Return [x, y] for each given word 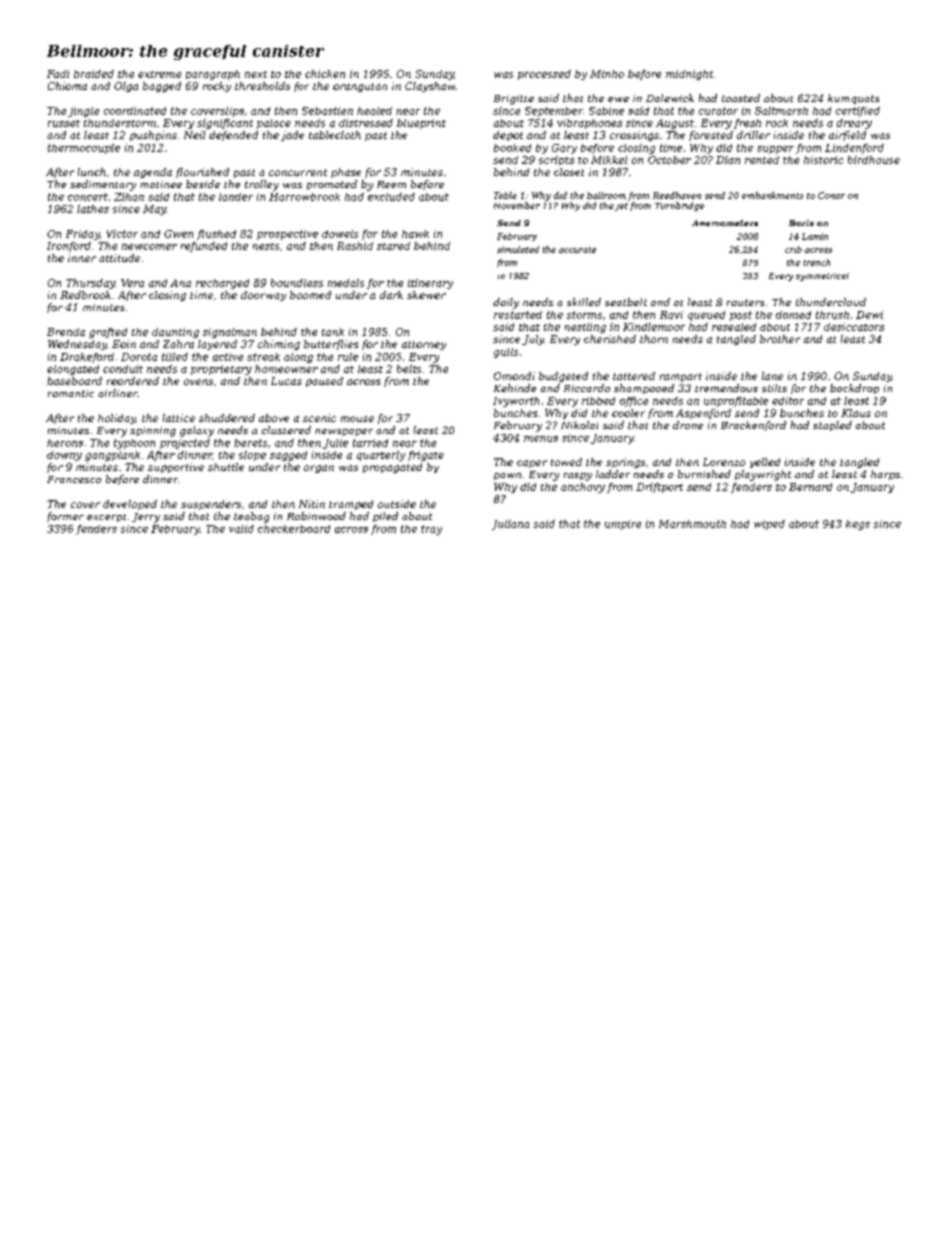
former [65, 517]
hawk [415, 234]
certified [858, 112]
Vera [132, 283]
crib [793, 249]
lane [772, 376]
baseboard [74, 381]
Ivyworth [516, 402]
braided [94, 74]
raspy [578, 477]
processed [544, 75]
